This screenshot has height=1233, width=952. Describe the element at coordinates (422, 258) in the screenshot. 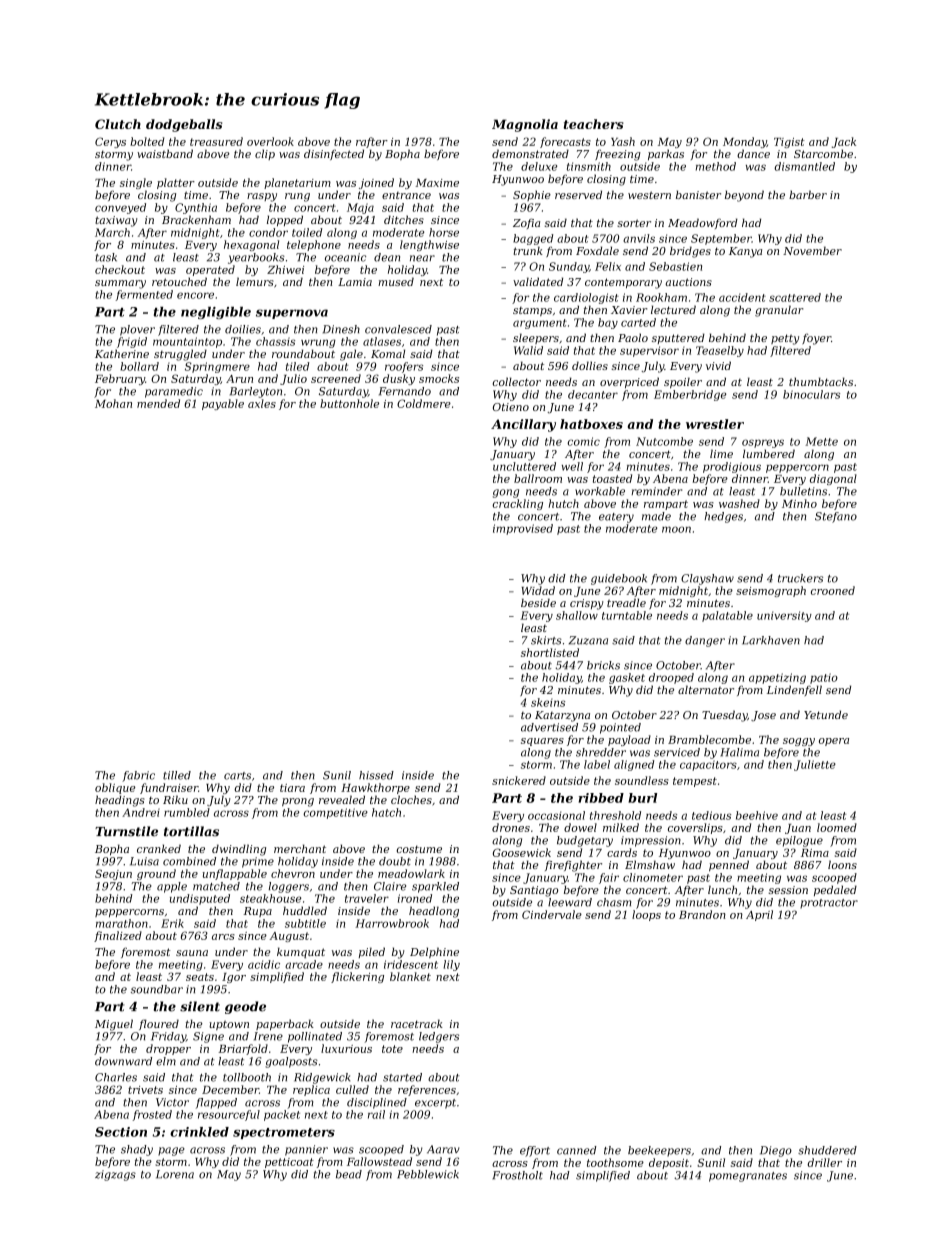

I see `near` at that location.
